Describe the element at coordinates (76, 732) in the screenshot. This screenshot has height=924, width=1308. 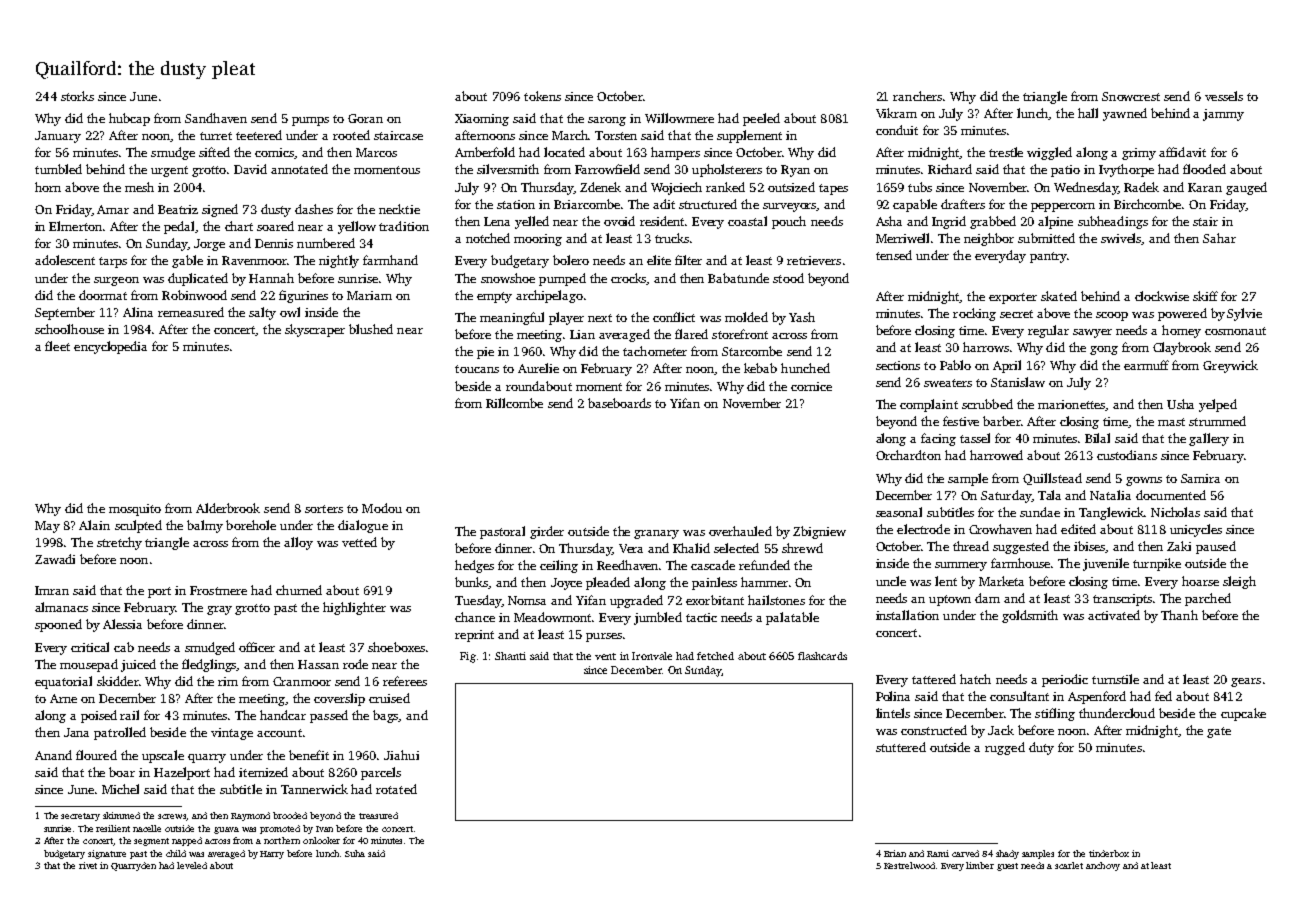
I see `Jana` at that location.
